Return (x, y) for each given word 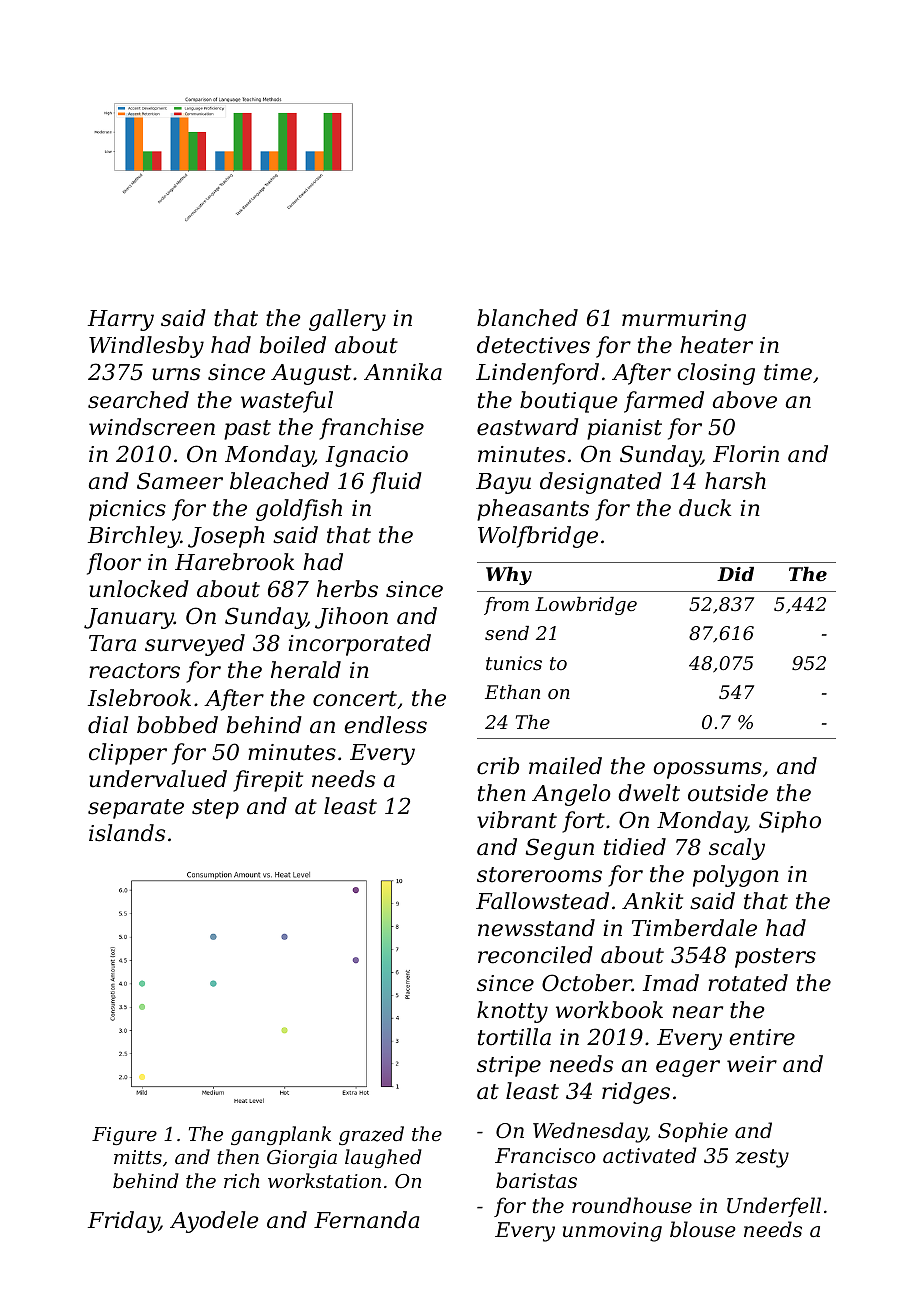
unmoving (612, 1232)
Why (509, 576)
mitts (138, 1157)
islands (127, 833)
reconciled (535, 955)
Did (735, 574)
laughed (383, 1158)
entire (762, 1037)
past (247, 430)
